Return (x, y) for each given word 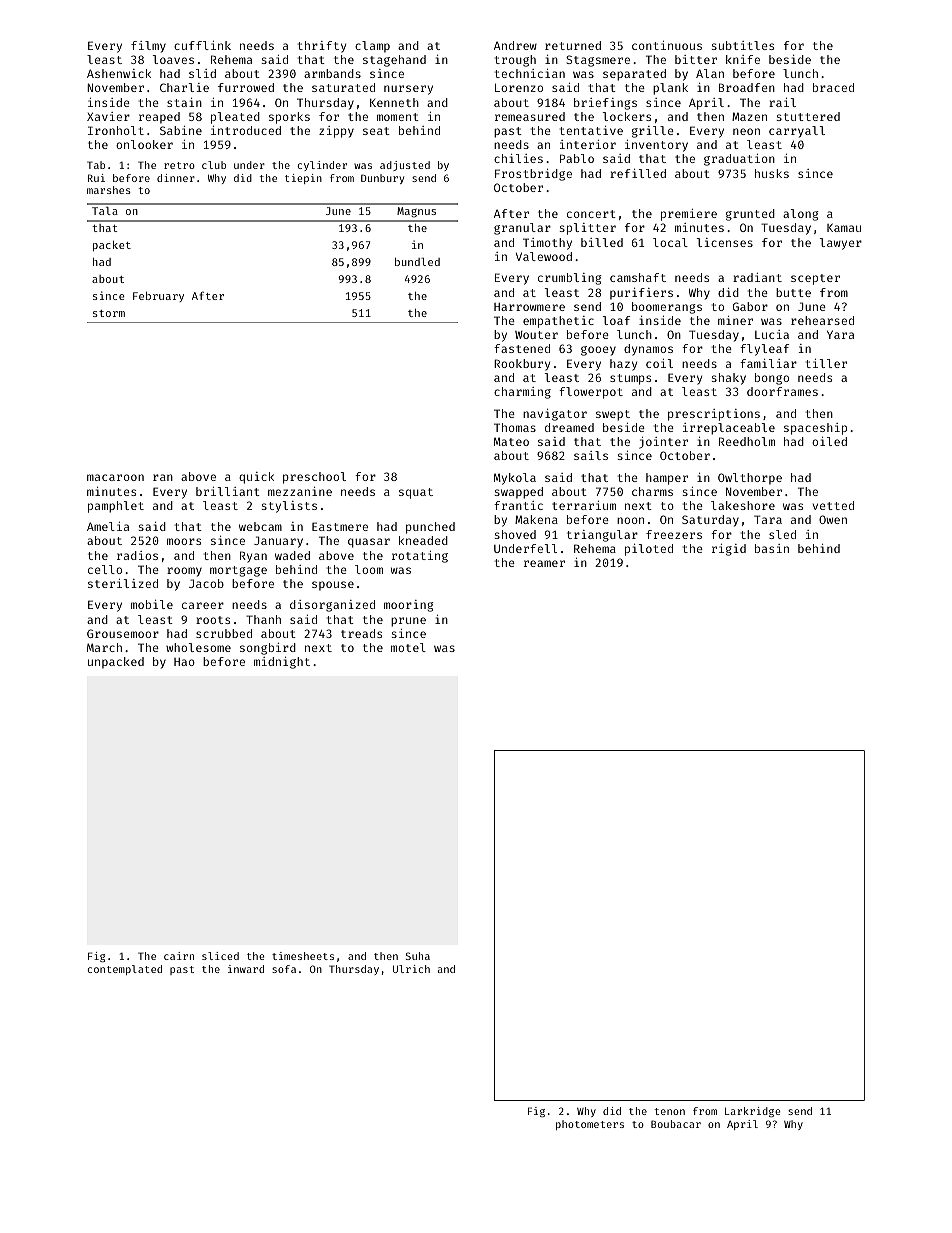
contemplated (125, 970)
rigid (729, 550)
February (158, 297)
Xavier (108, 116)
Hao (184, 662)
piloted (649, 550)
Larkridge (752, 1112)
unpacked (116, 663)
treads (361, 633)
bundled (417, 262)
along (801, 215)
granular (522, 229)
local (670, 242)
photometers (590, 1125)
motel (408, 647)
